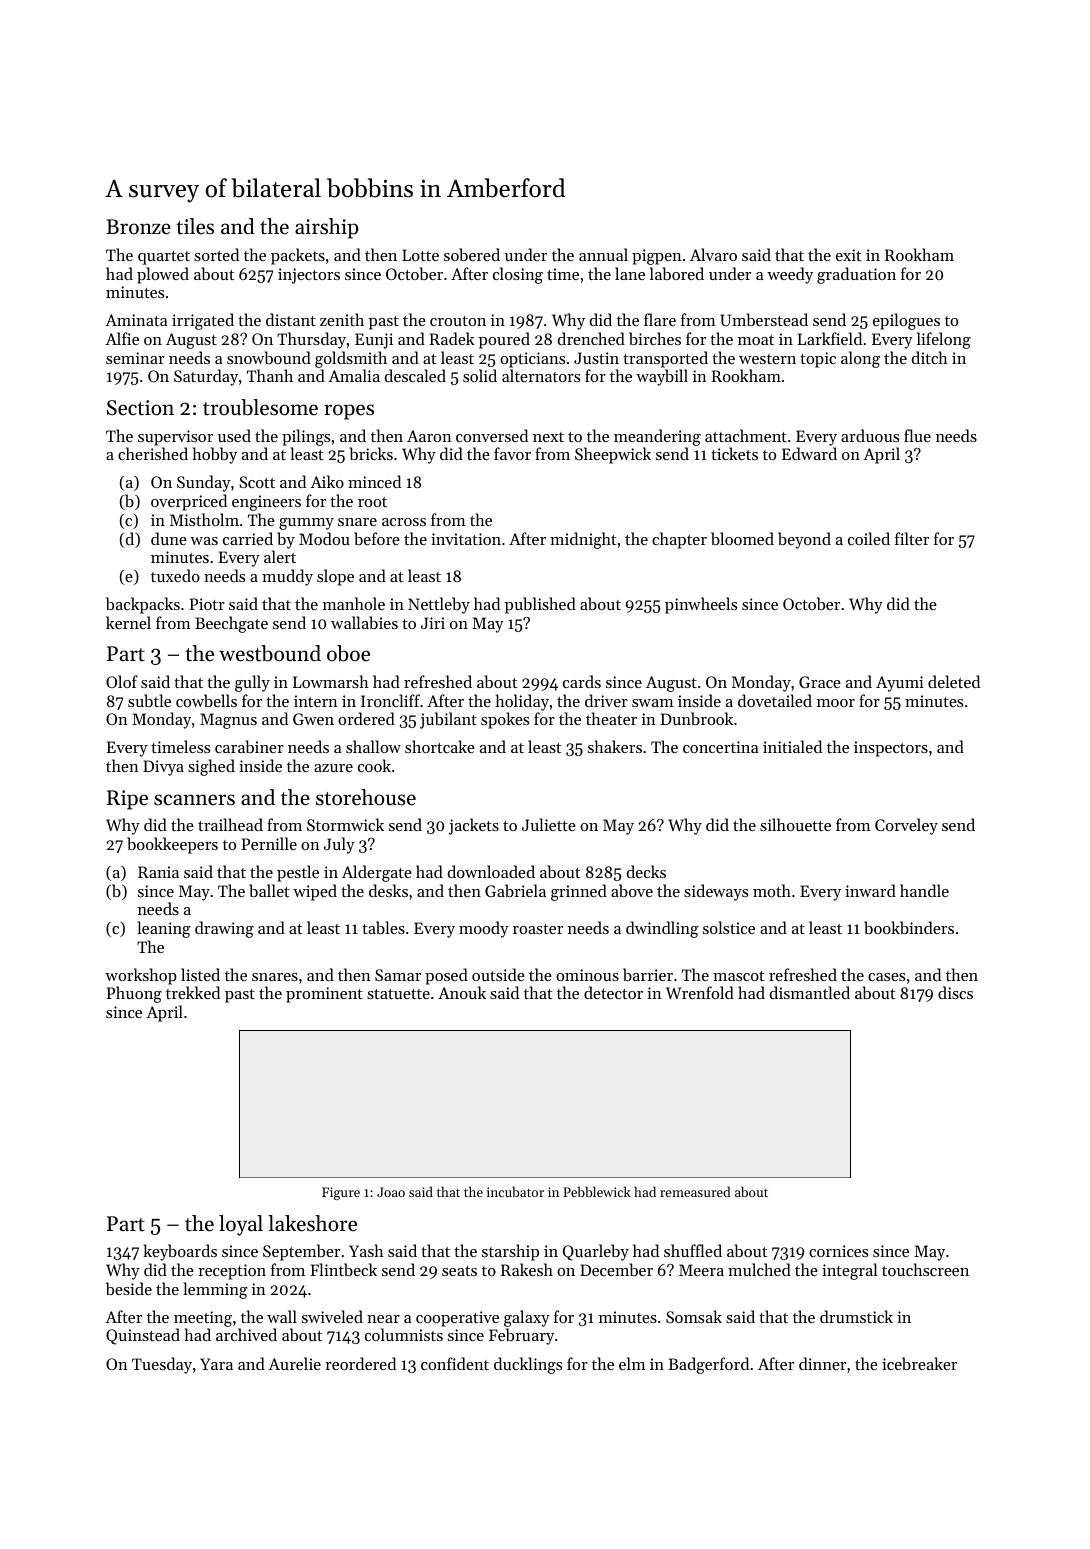 This screenshot has height=1549, width=1090. What do you see at coordinates (772, 890) in the screenshot?
I see `moth` at bounding box center [772, 890].
